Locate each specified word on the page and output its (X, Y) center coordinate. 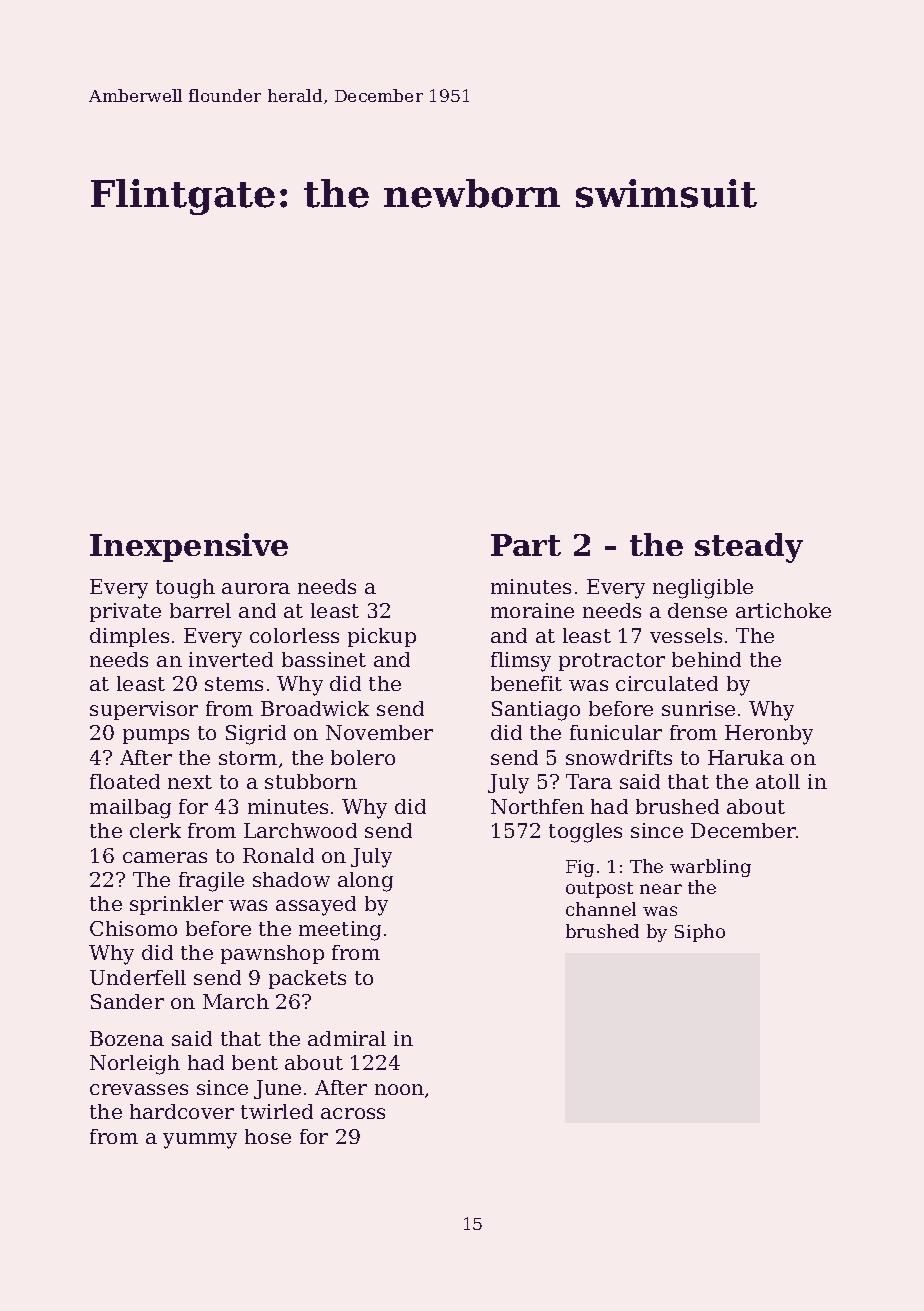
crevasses (139, 1089)
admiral (347, 1038)
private (125, 612)
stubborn (311, 781)
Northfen (537, 806)
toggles (585, 833)
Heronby (769, 735)
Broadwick (315, 708)
